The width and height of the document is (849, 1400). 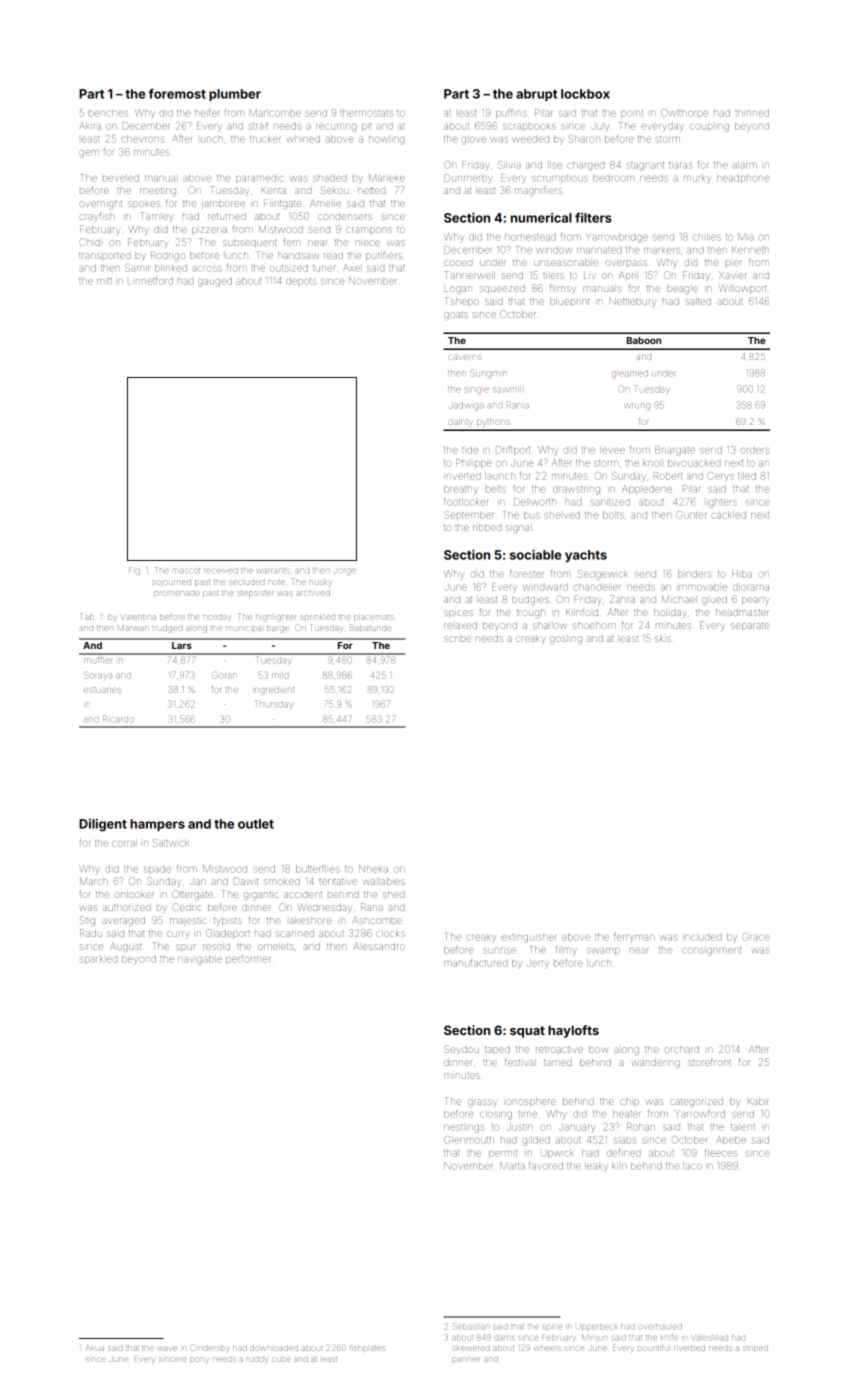 I want to click on navigable, so click(x=200, y=960).
